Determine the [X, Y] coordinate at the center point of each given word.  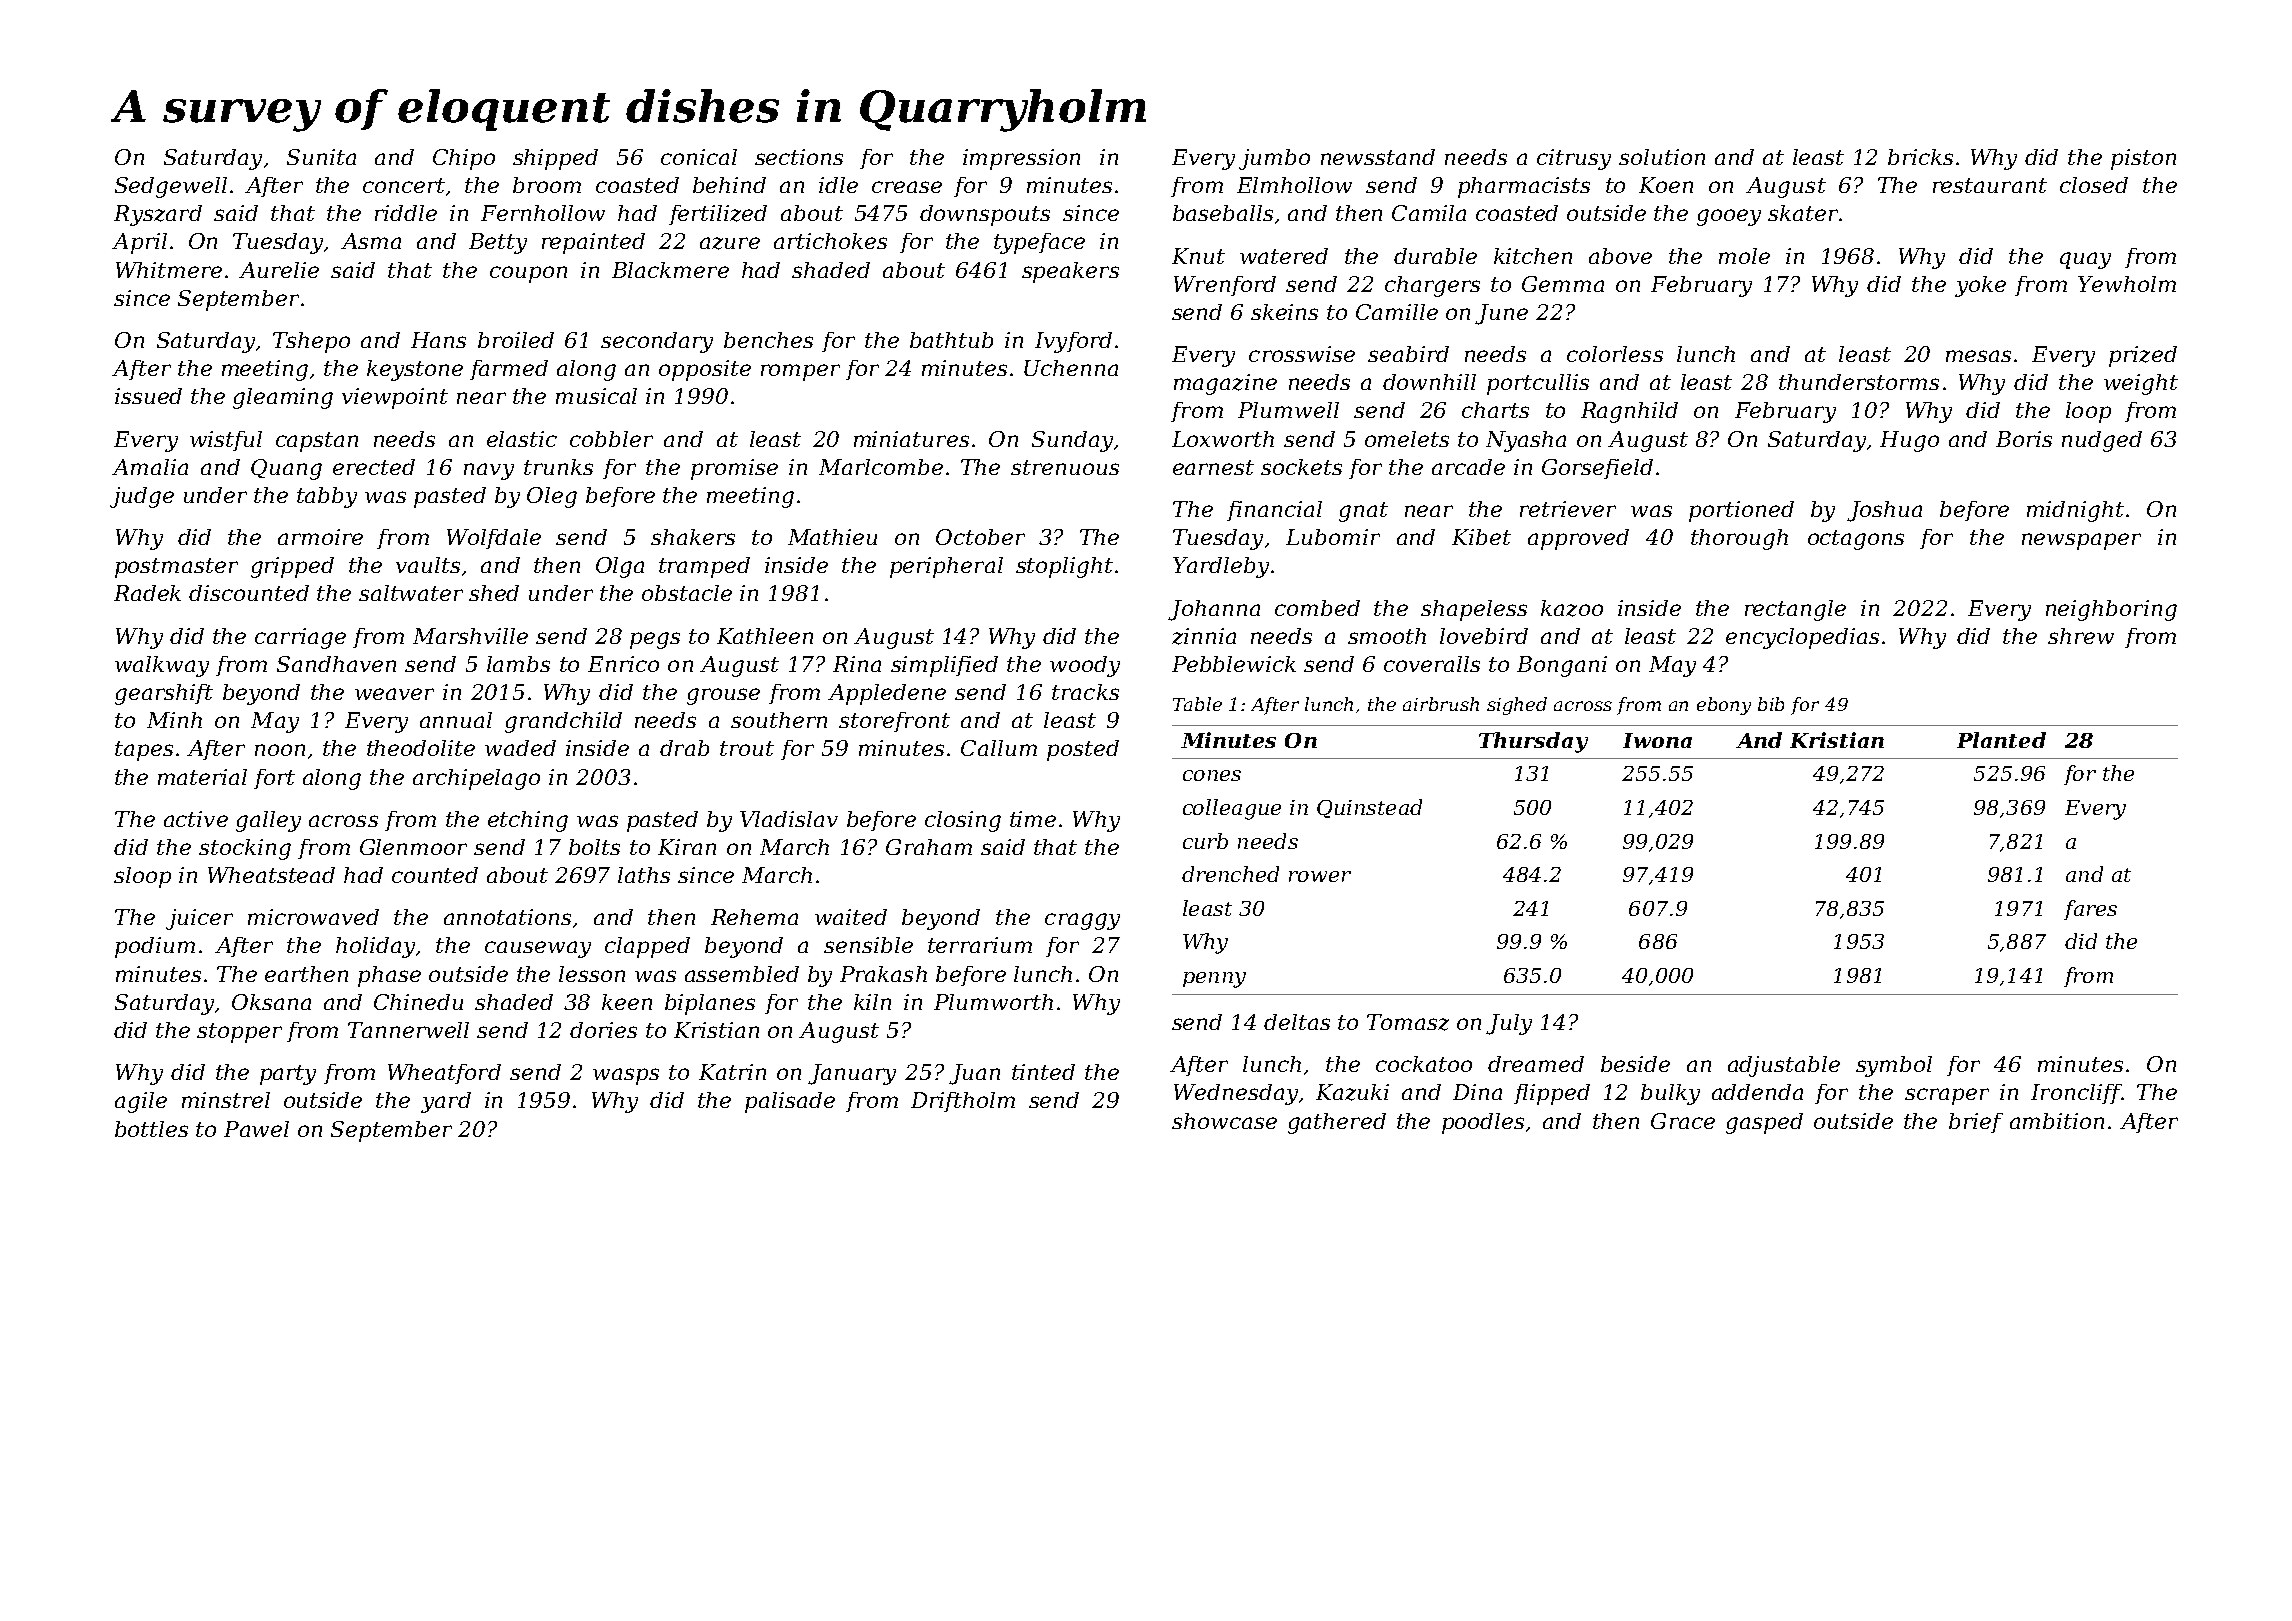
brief [1976, 1123]
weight [2141, 384]
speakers [1070, 272]
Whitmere [169, 270]
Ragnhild [1629, 412]
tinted [1043, 1072]
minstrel [226, 1100]
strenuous [1065, 467]
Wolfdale [494, 539]
